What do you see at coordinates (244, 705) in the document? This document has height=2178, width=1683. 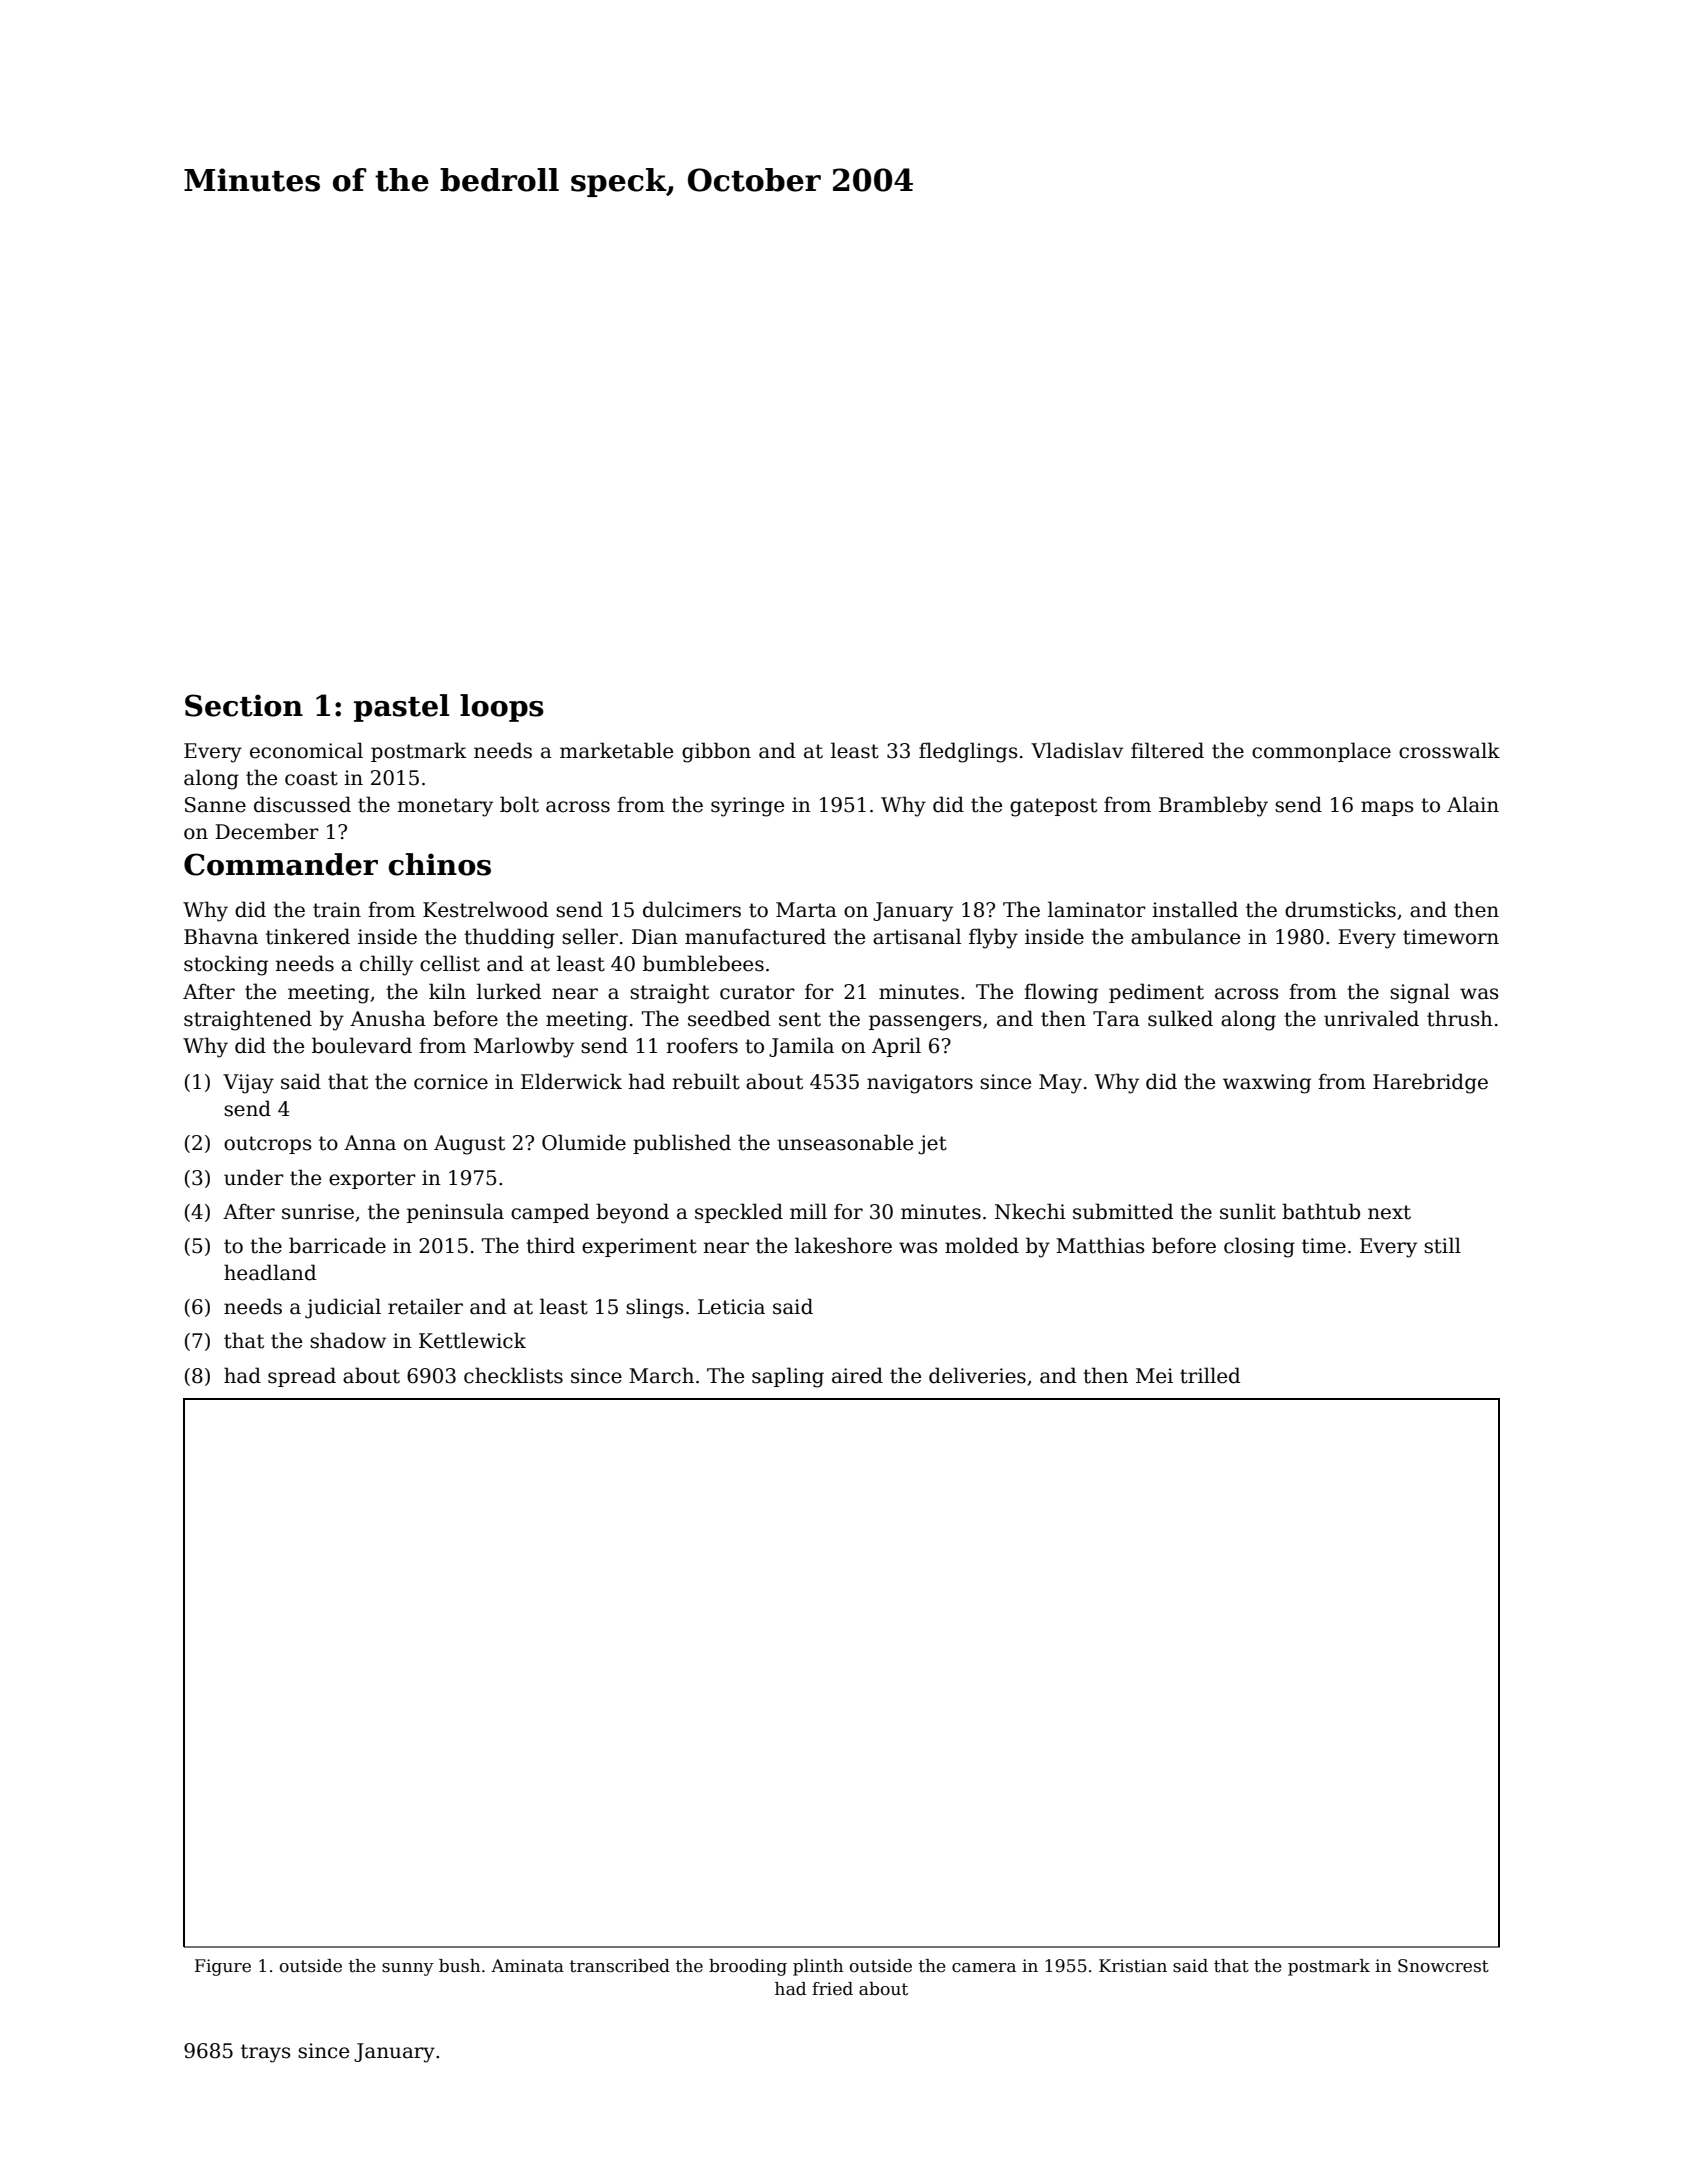 I see `Section` at bounding box center [244, 705].
